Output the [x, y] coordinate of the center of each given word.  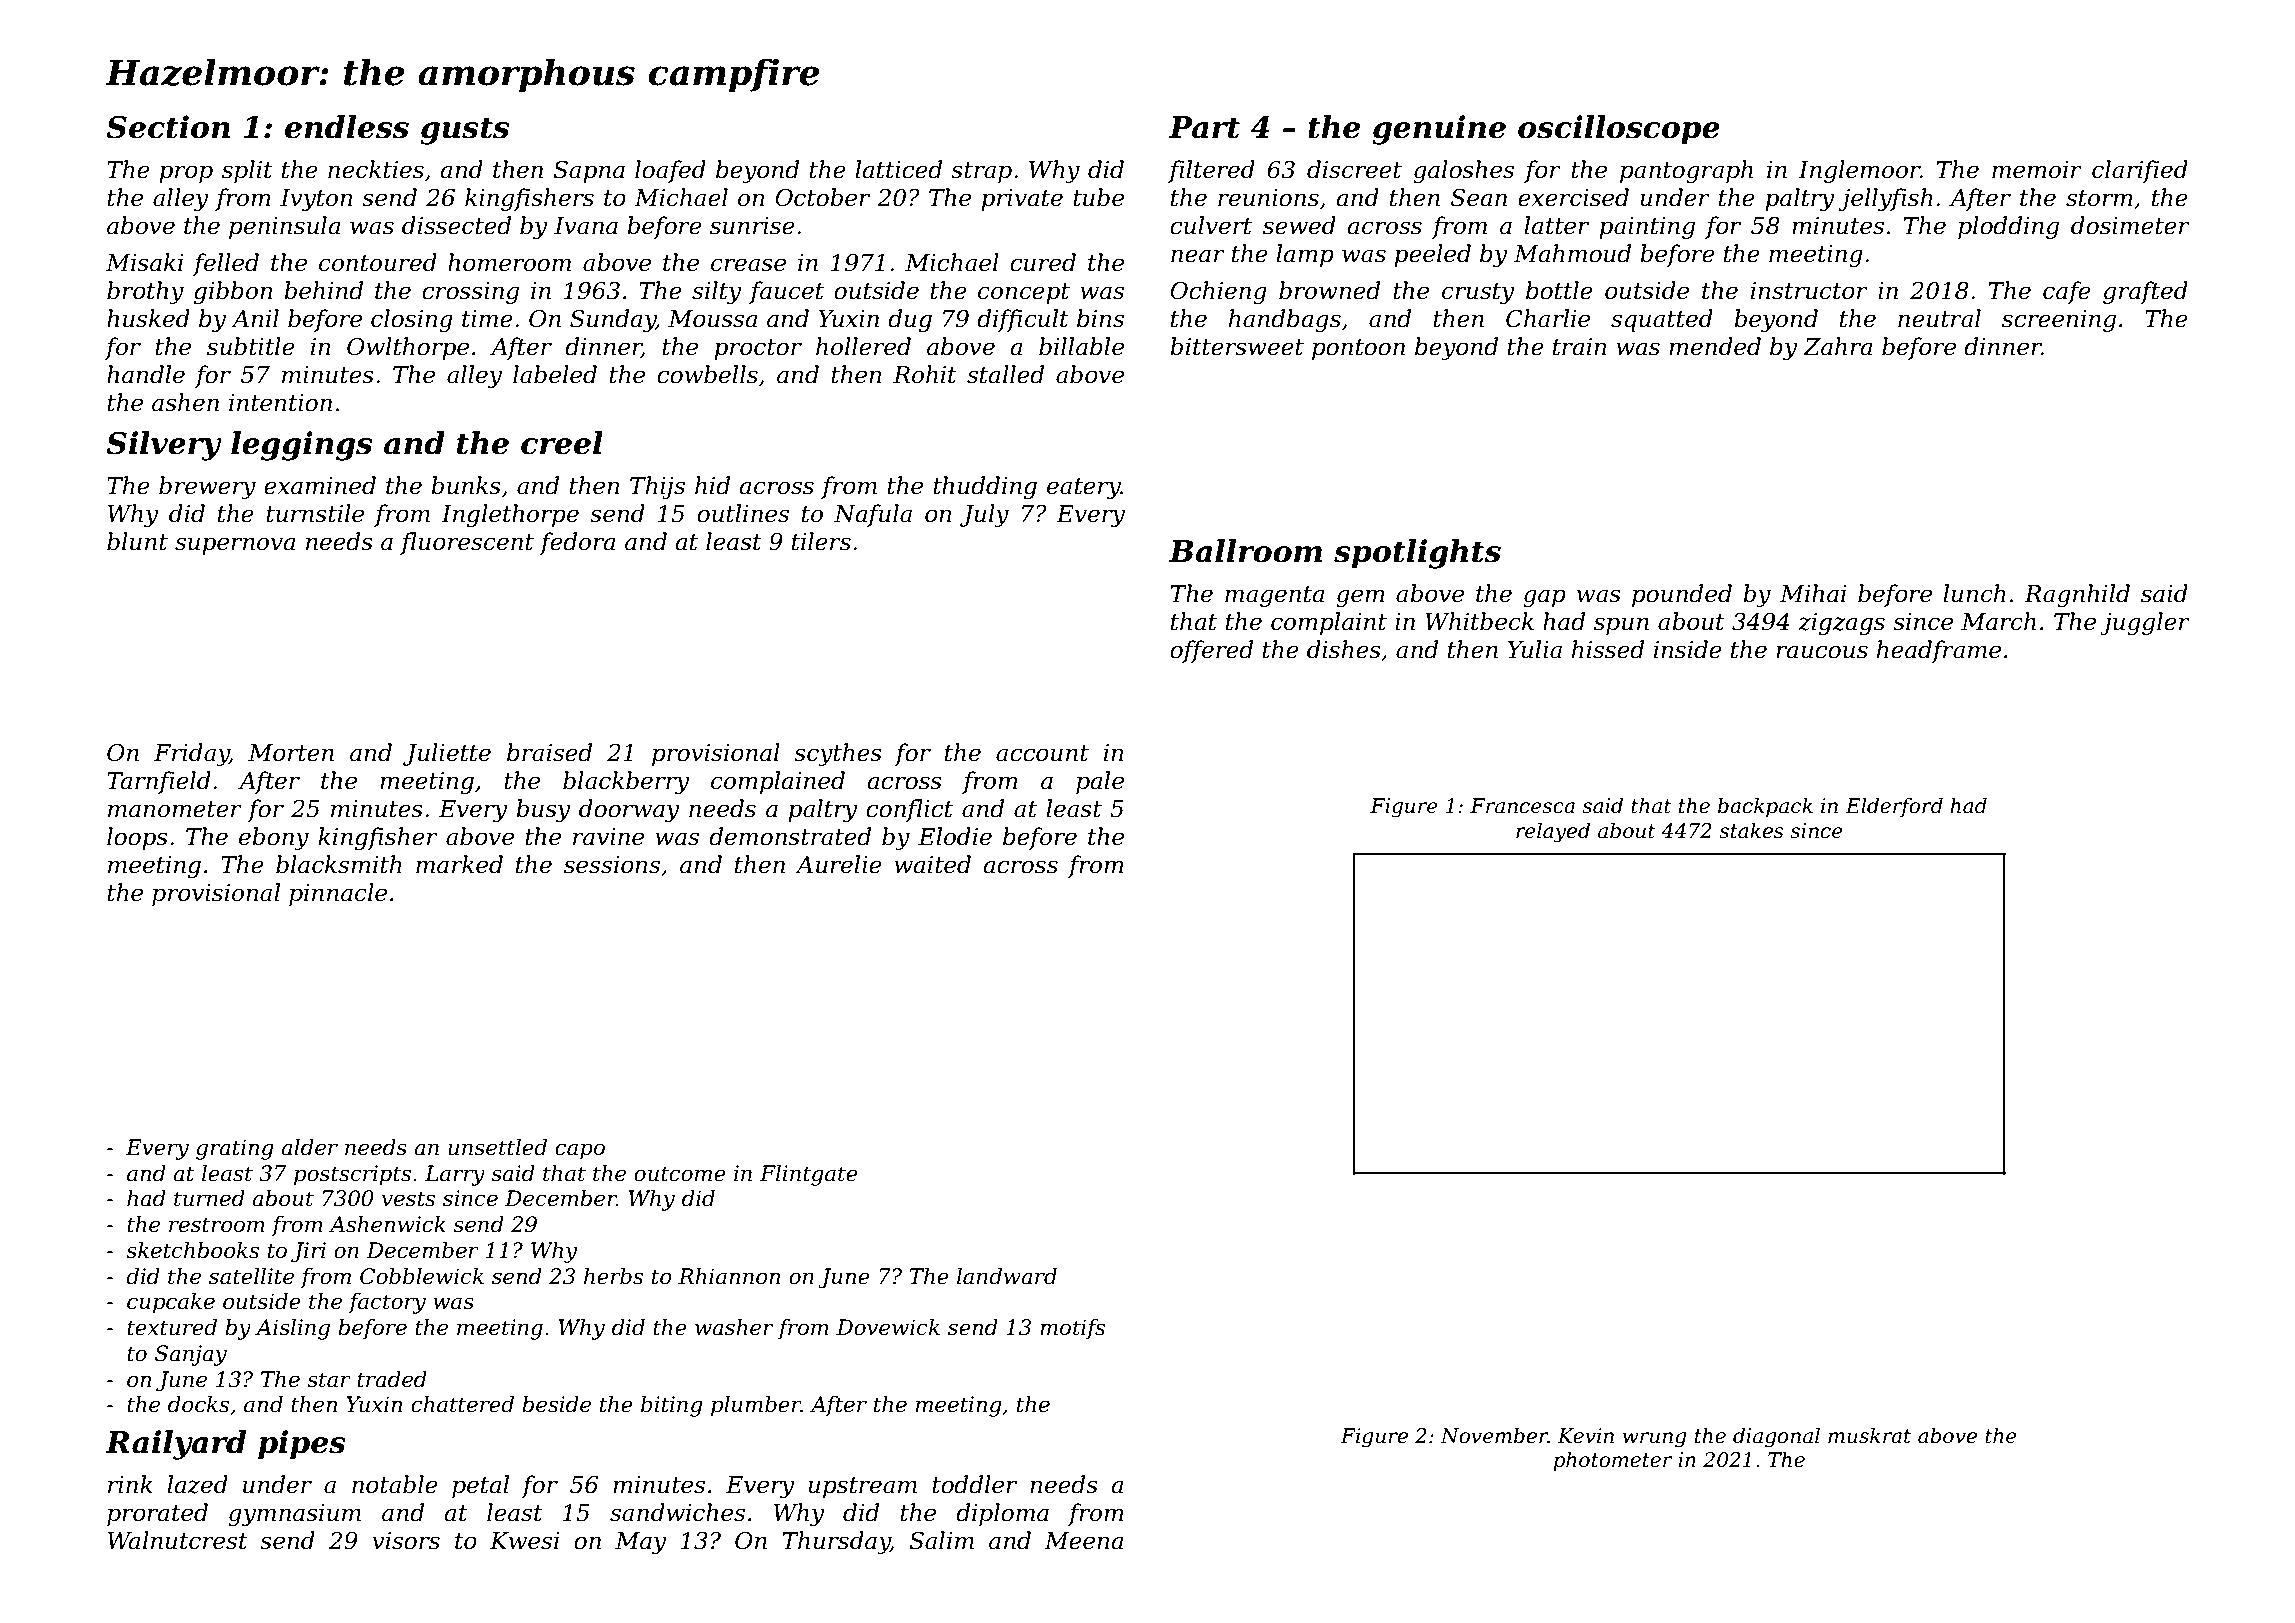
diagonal [1776, 1437]
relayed [1553, 832]
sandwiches [677, 1512]
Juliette [447, 754]
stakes [1751, 830]
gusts [464, 131]
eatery [1083, 488]
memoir [2037, 170]
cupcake [171, 1303]
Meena [1084, 1541]
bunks [466, 485]
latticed [898, 169]
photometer [1612, 1461]
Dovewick [888, 1327]
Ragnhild [2077, 595]
